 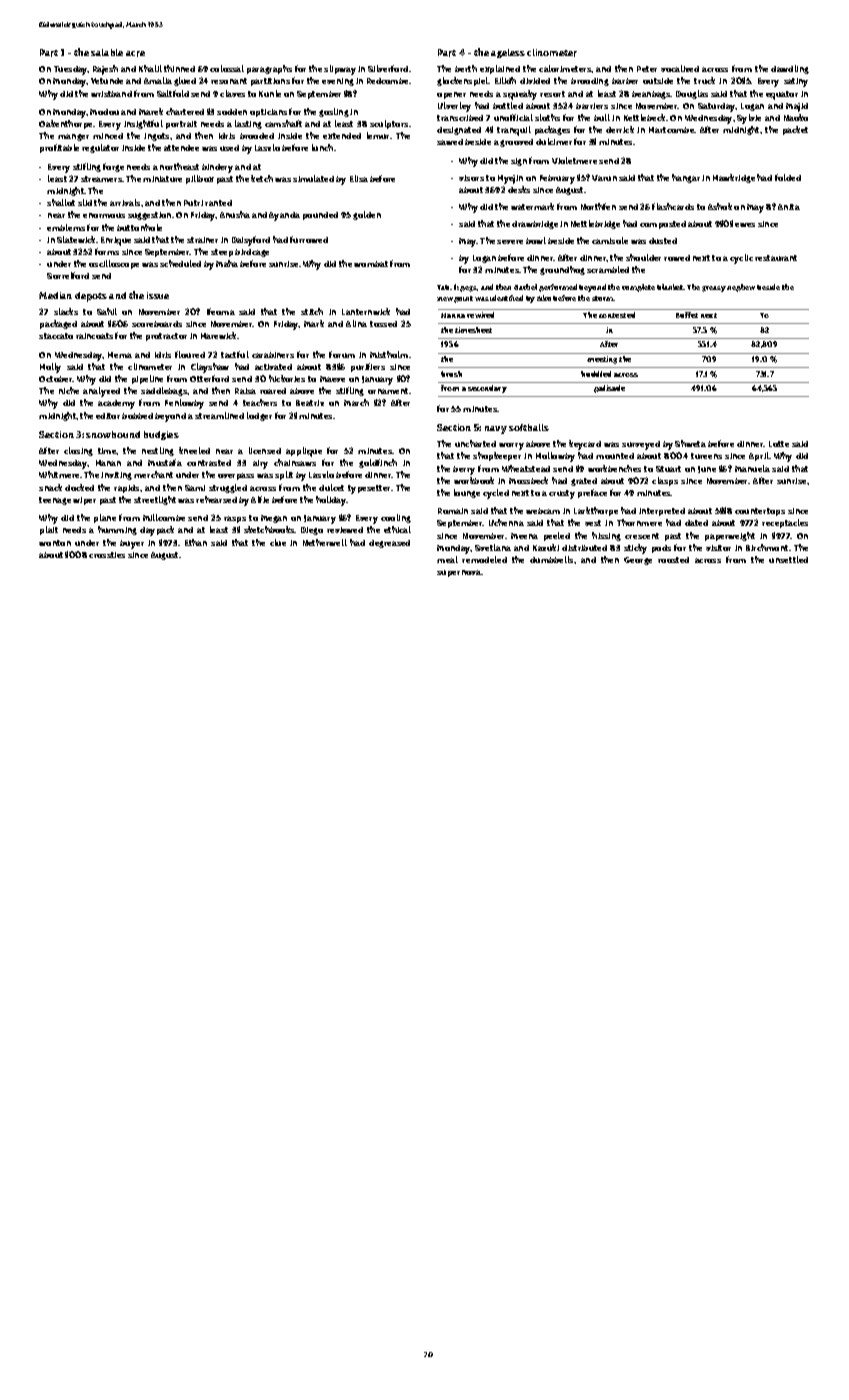 I want to click on preface, so click(x=592, y=493).
